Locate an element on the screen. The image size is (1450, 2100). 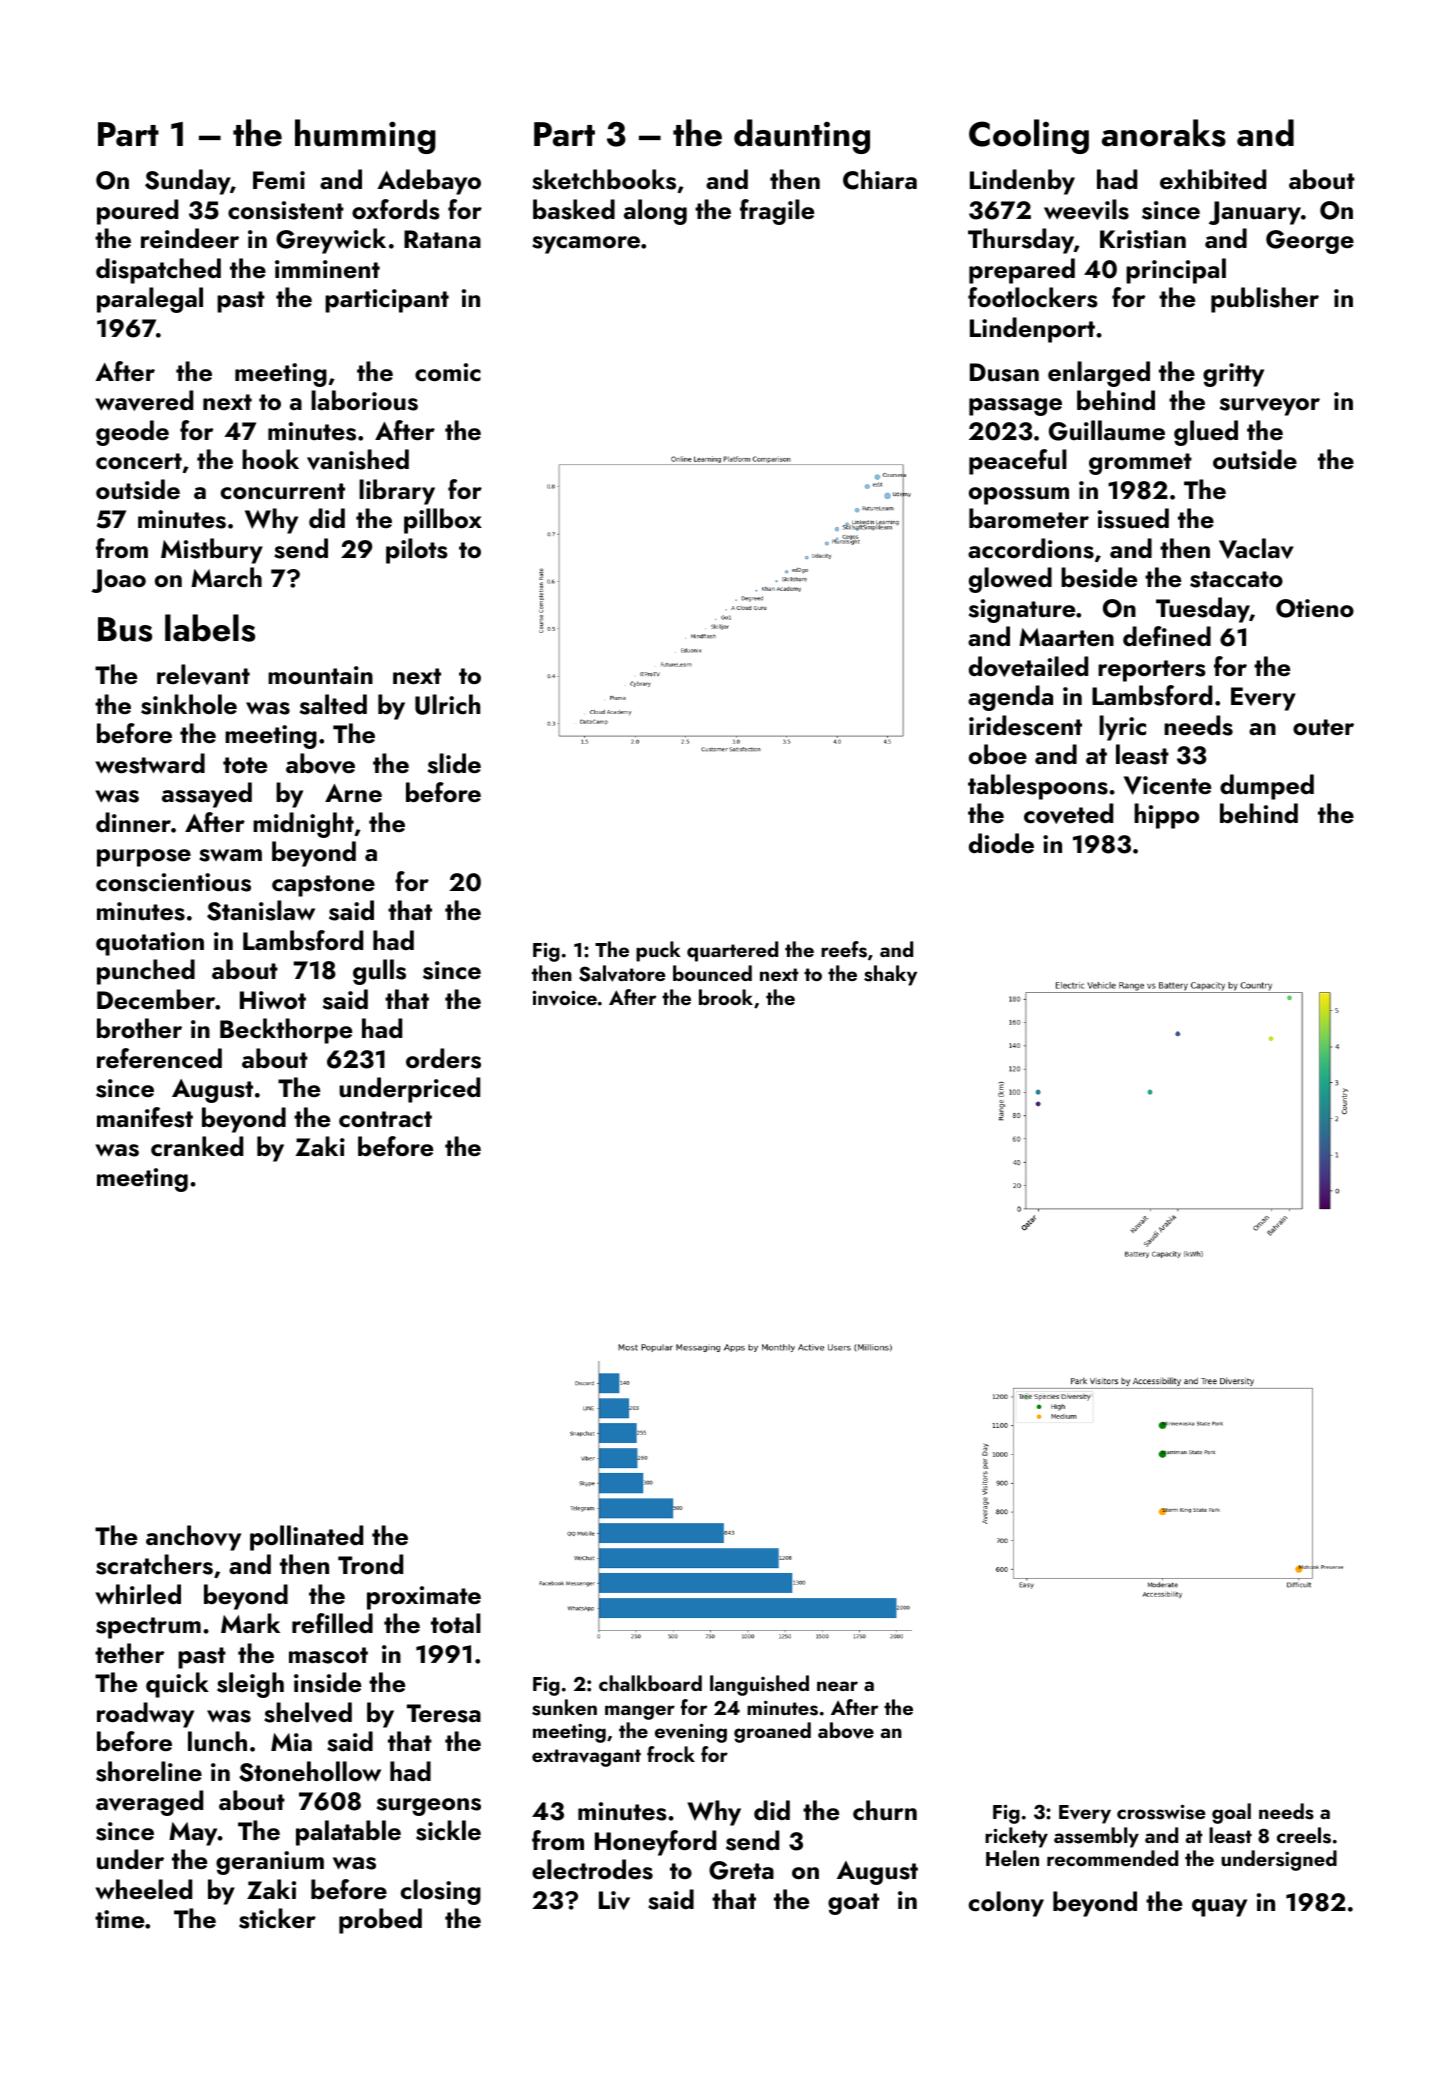
time is located at coordinates (119, 1919).
